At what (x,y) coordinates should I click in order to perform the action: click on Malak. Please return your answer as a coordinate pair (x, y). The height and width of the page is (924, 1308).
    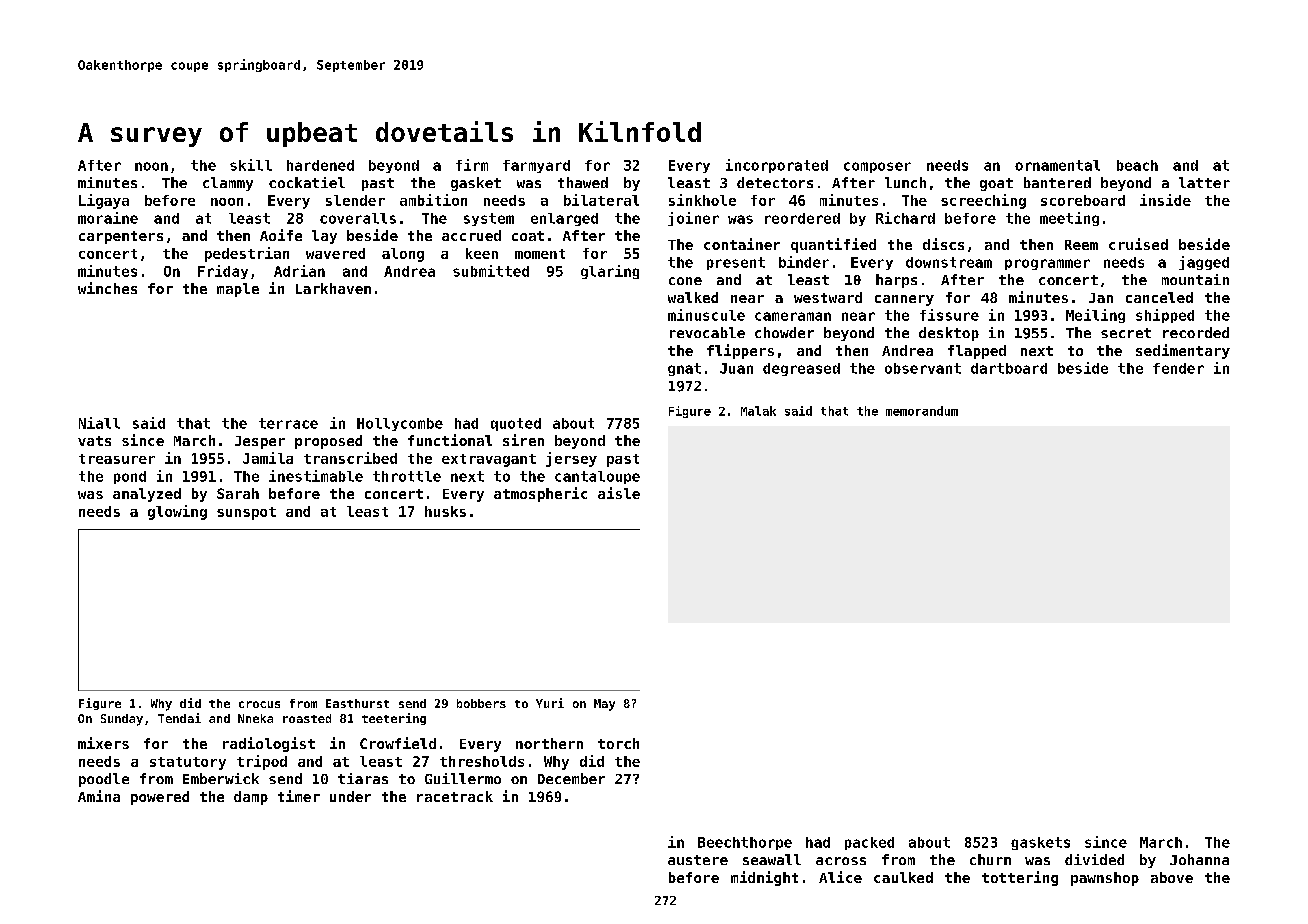
    Looking at the image, I should click on (758, 411).
